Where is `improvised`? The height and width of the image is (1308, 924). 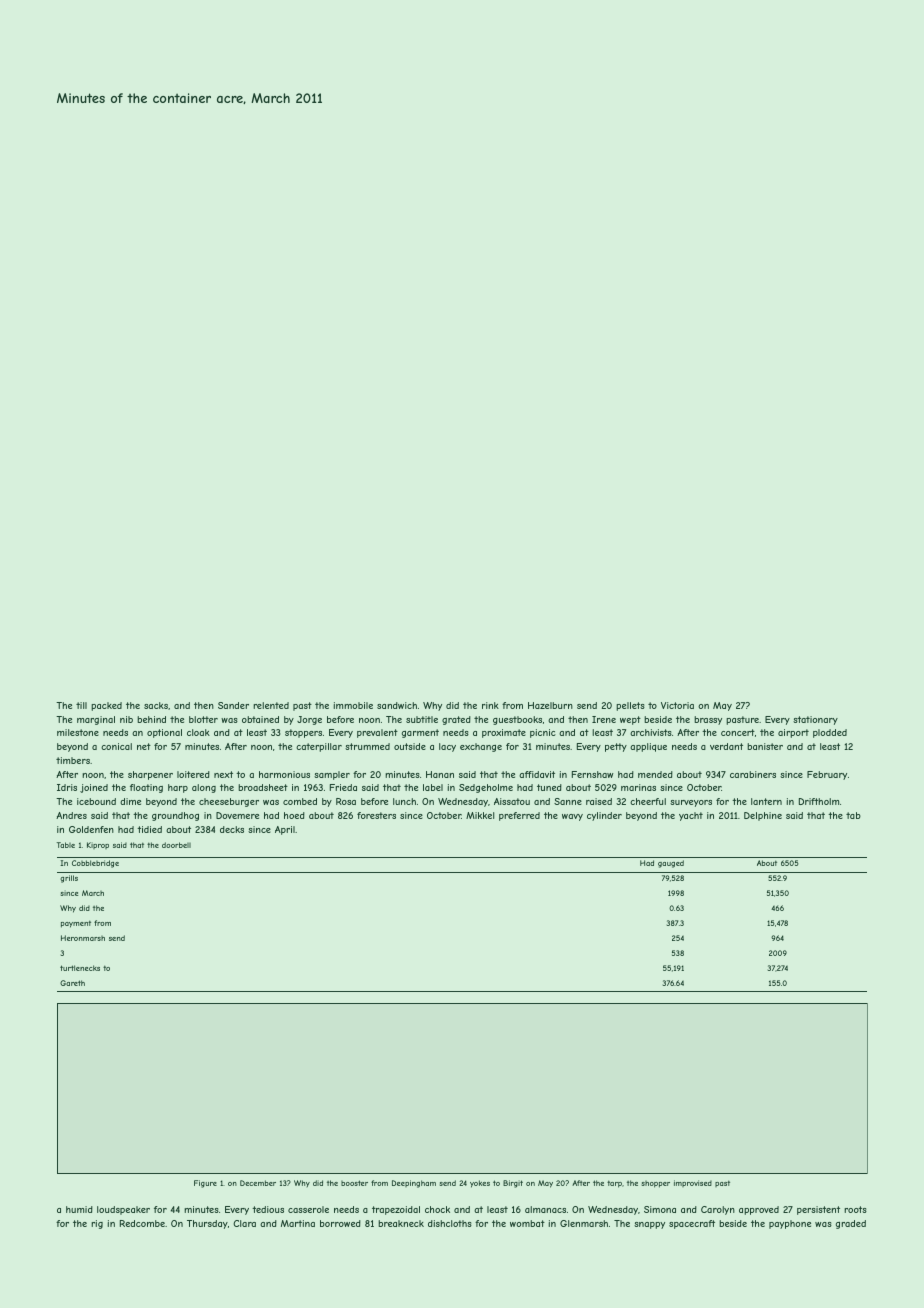
improvised is located at coordinates (693, 1183).
